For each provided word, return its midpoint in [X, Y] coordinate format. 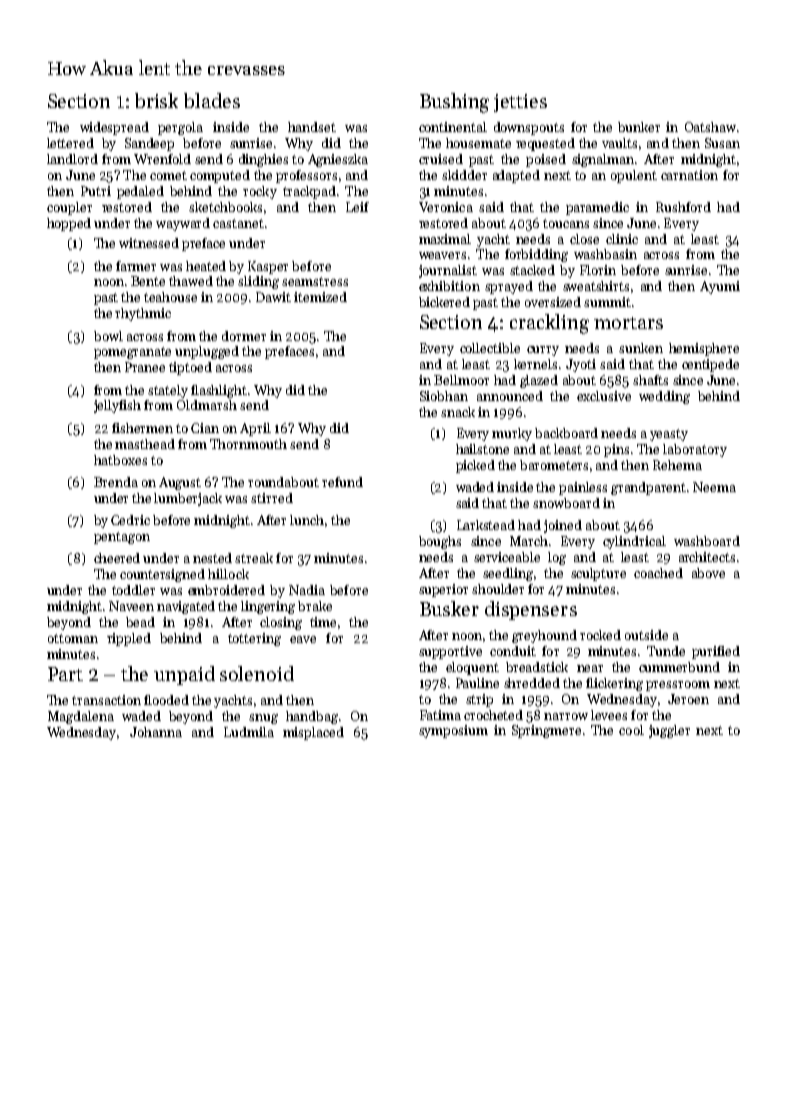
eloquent [472, 668]
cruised [441, 159]
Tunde [666, 651]
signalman [603, 160]
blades [212, 100]
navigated [186, 607]
